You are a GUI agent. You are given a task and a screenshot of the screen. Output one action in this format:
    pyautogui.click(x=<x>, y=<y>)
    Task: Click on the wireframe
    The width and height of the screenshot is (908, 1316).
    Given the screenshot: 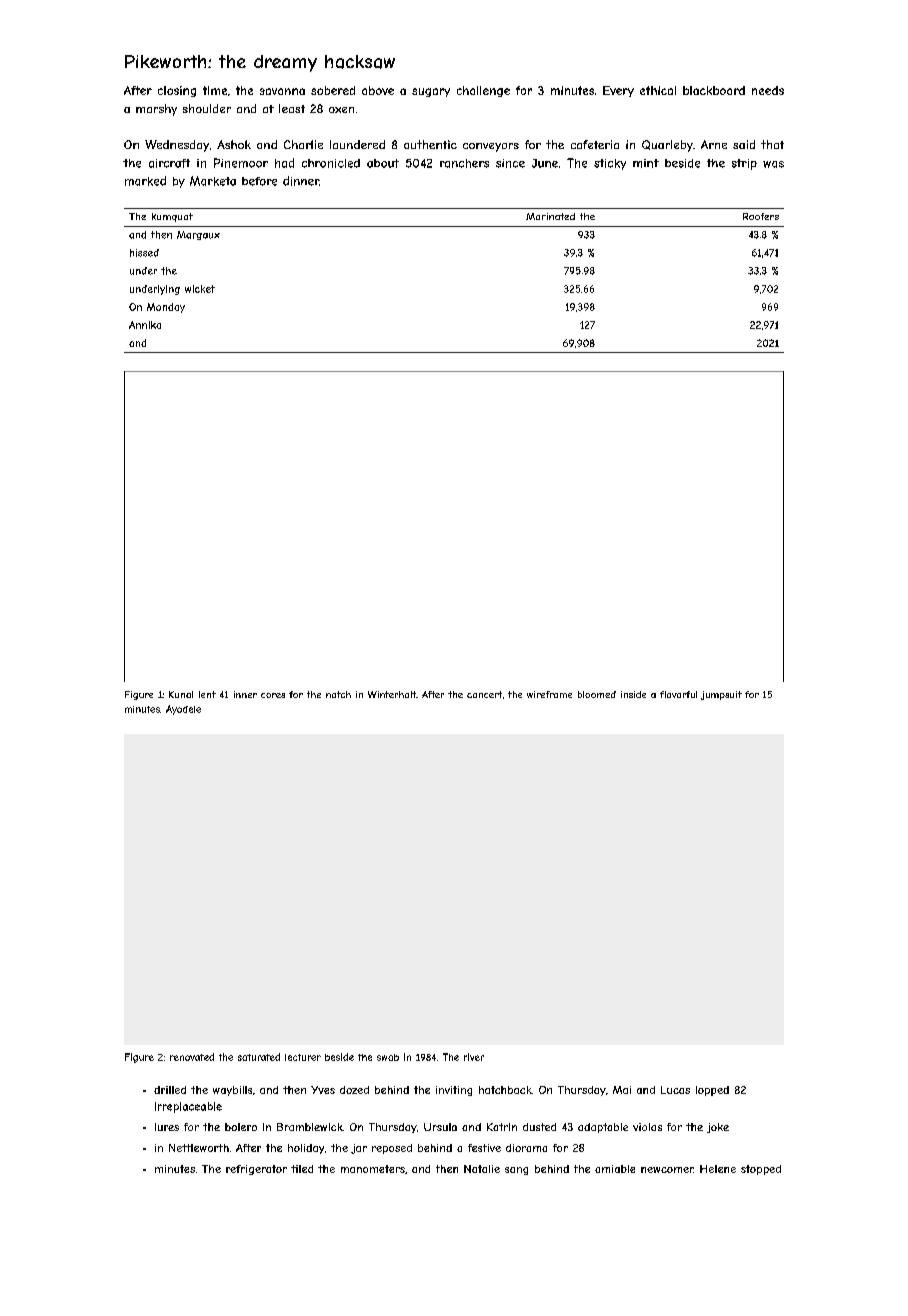 What is the action you would take?
    pyautogui.click(x=549, y=694)
